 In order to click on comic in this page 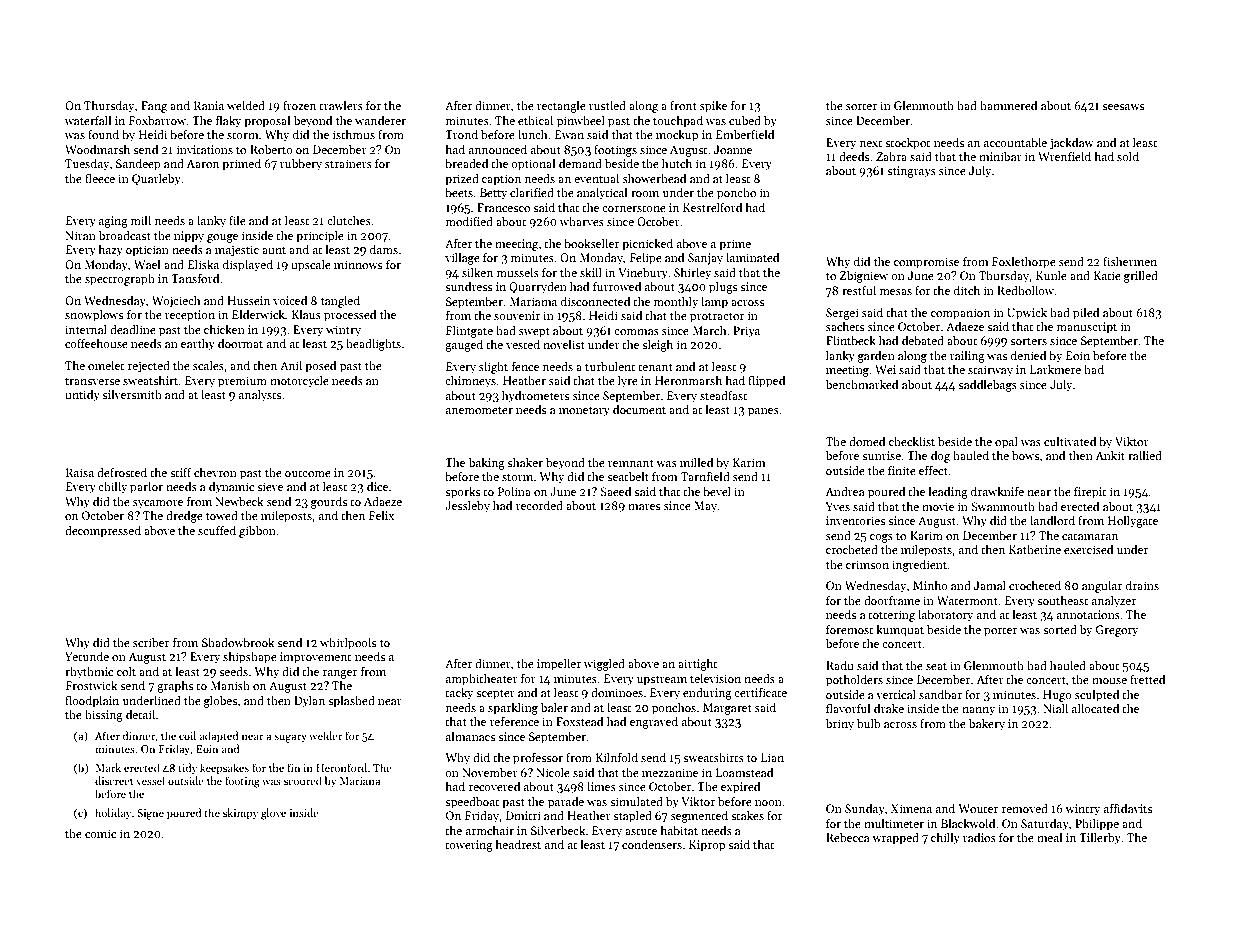, I will do `click(100, 833)`.
